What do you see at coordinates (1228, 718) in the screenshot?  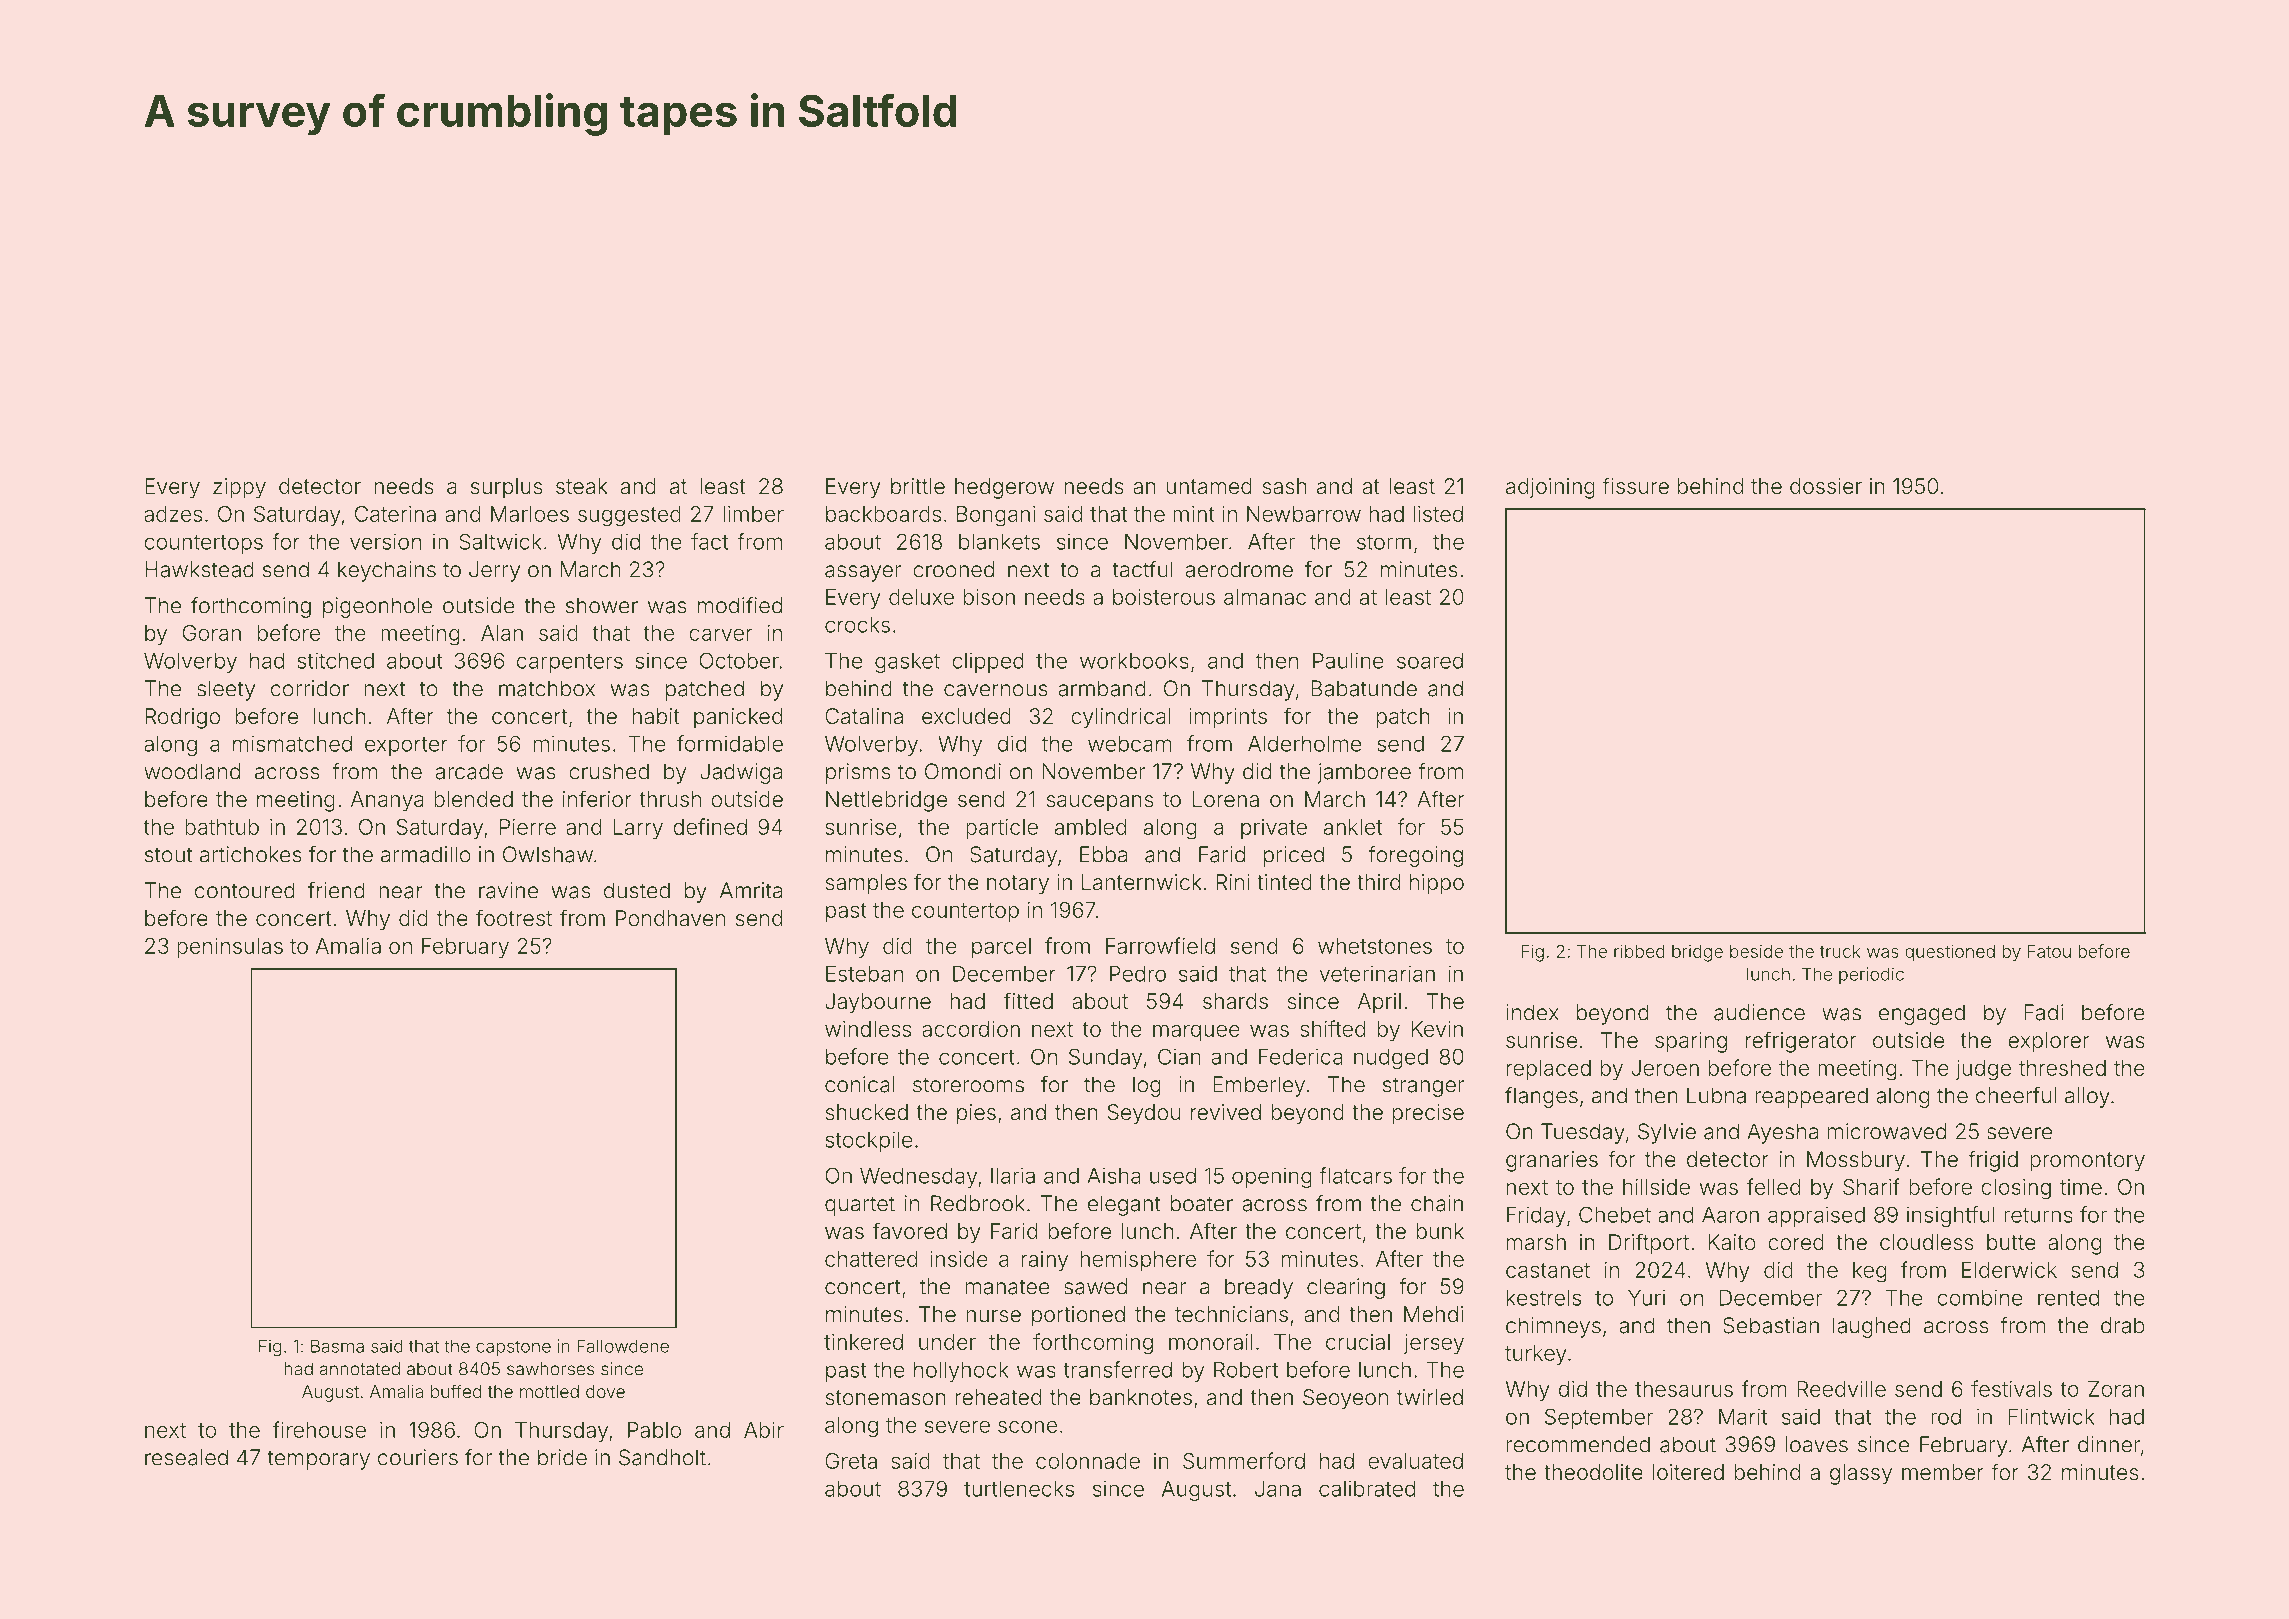 I see `imprints` at bounding box center [1228, 718].
